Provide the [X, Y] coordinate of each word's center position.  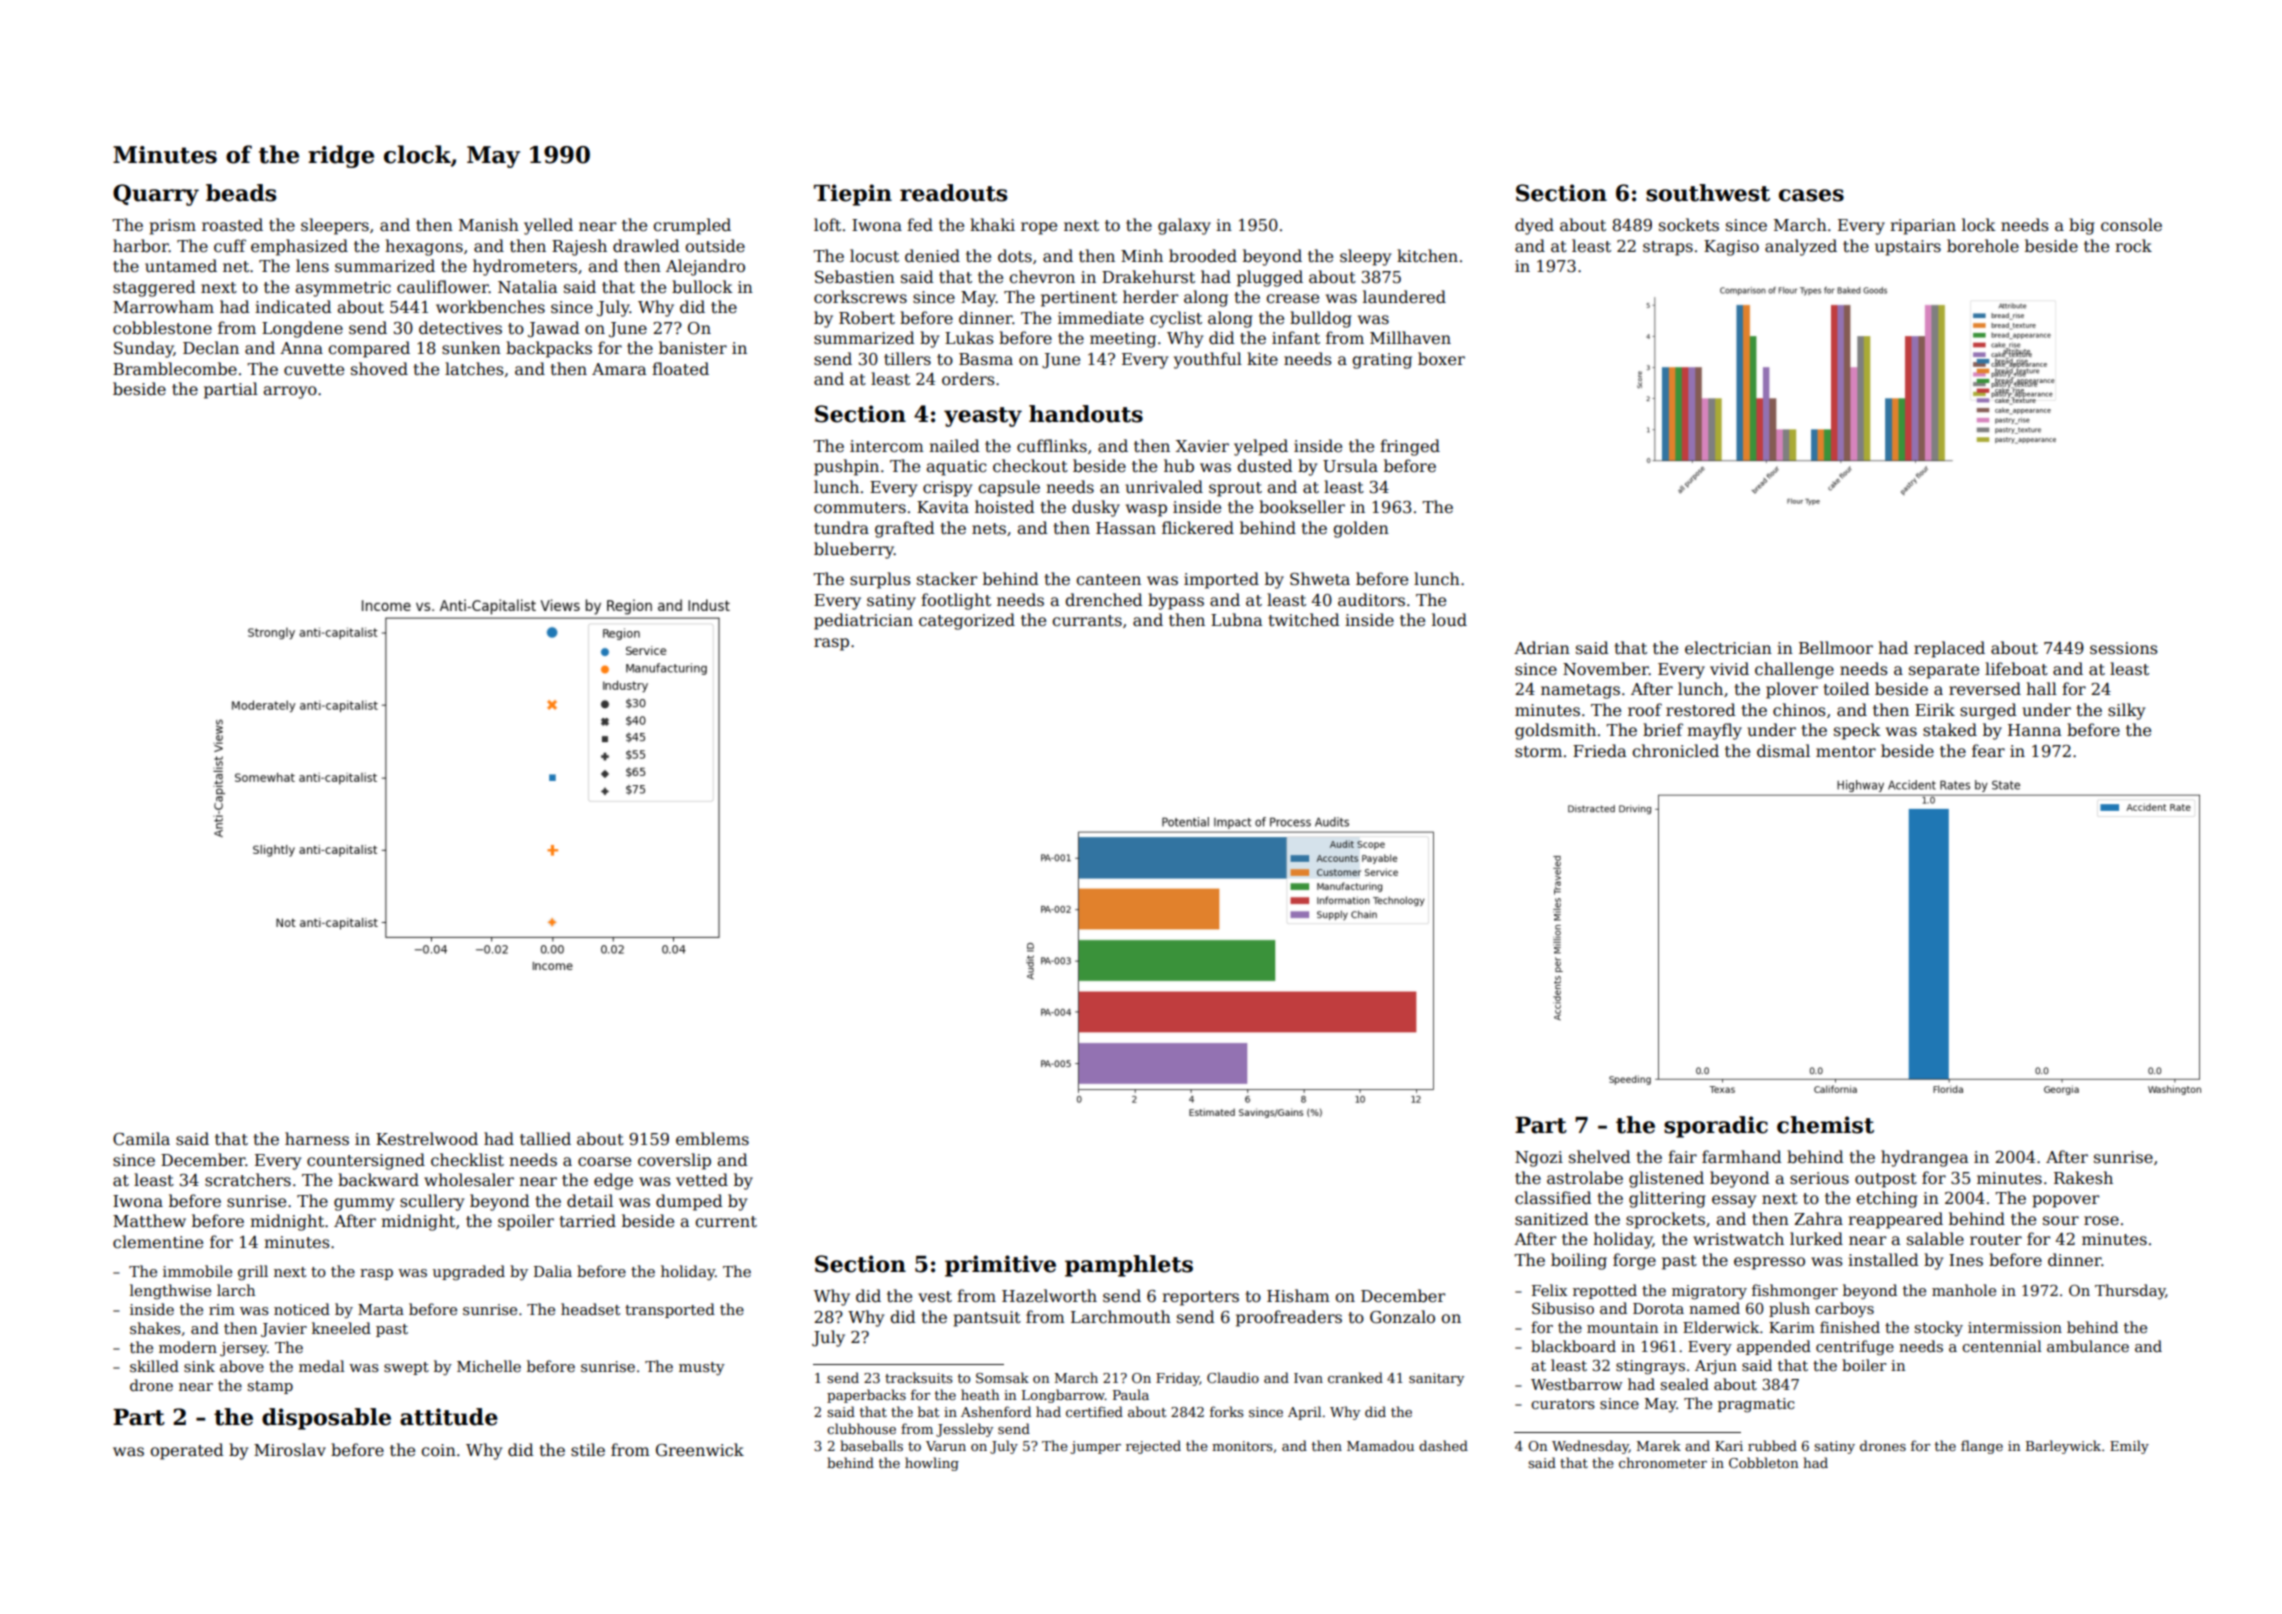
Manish [489, 225]
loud [1449, 619]
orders [968, 379]
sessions [2124, 648]
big [2082, 226]
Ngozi [1539, 1159]
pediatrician [863, 621]
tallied [545, 1139]
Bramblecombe [175, 369]
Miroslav [290, 1450]
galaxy [1184, 226]
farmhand [1742, 1157]
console [2131, 224]
